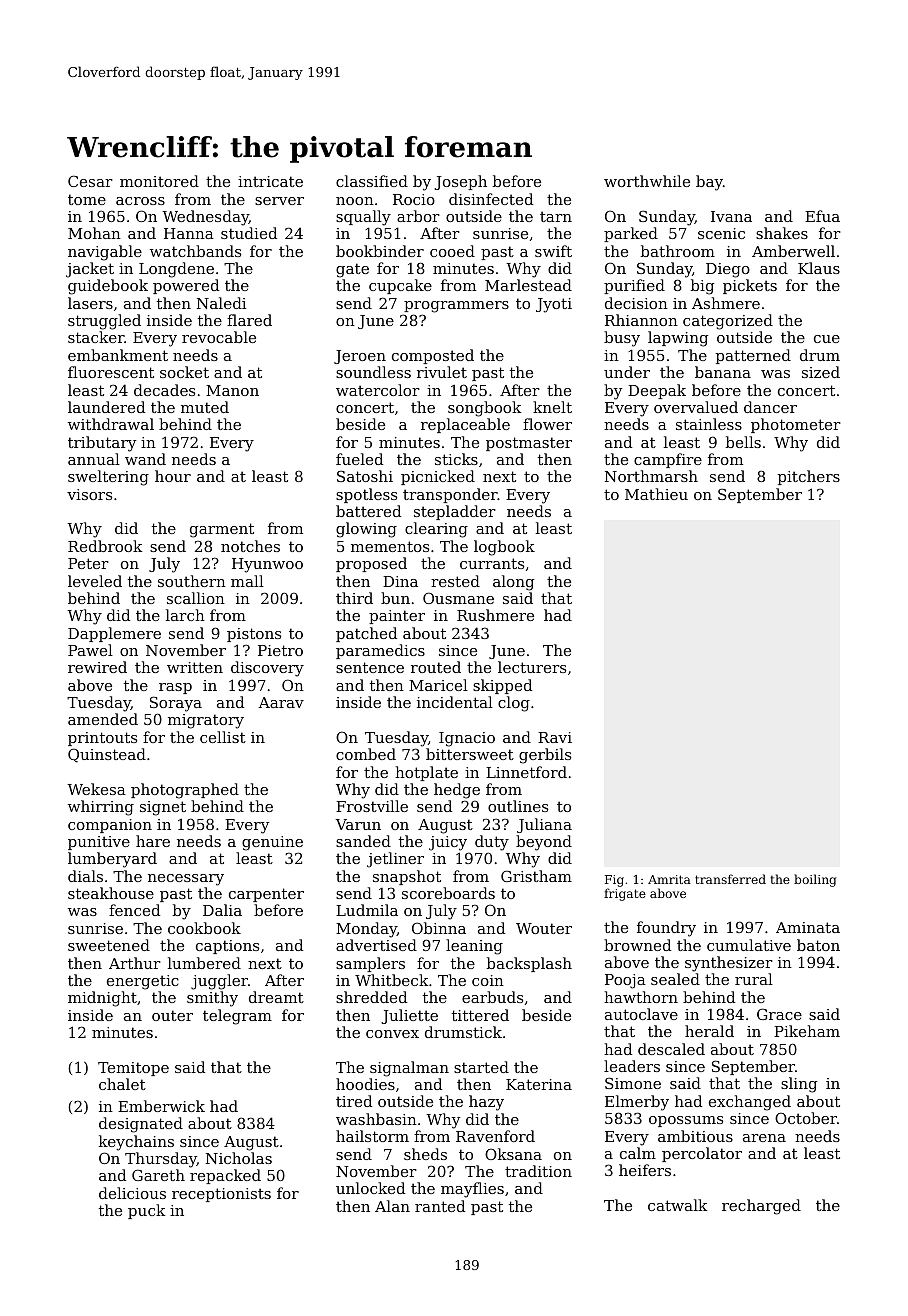 Image resolution: width=908 pixels, height=1316 pixels. What do you see at coordinates (158, 1175) in the screenshot?
I see `Gareth` at bounding box center [158, 1175].
